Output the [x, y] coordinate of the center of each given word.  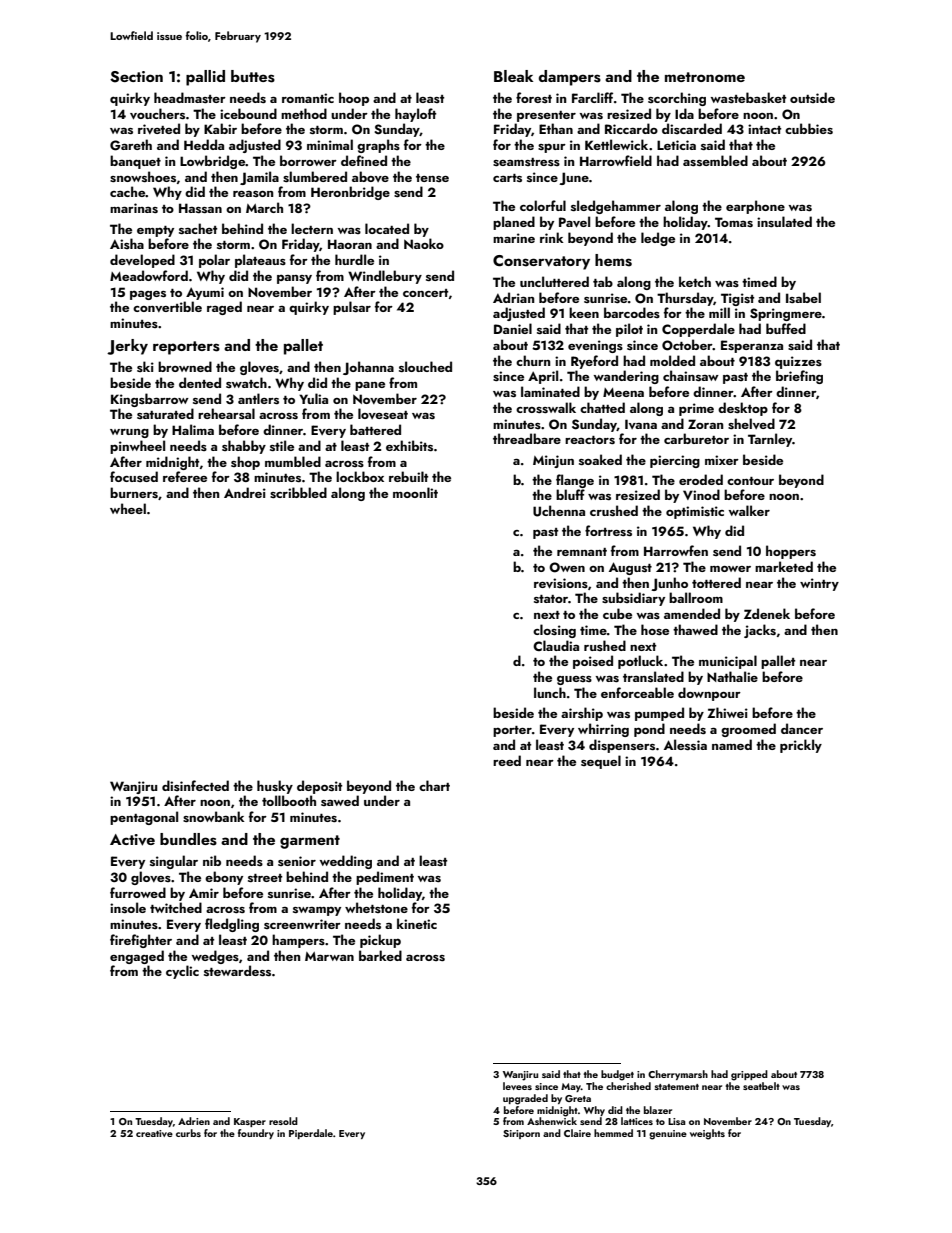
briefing [799, 377]
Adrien [194, 1121]
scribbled [298, 492]
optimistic [695, 512]
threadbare [527, 438]
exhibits [409, 445]
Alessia [685, 744]
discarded [692, 128]
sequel [601, 762]
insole [128, 907]
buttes [253, 76]
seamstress [526, 162]
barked [380, 955]
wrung [129, 433]
